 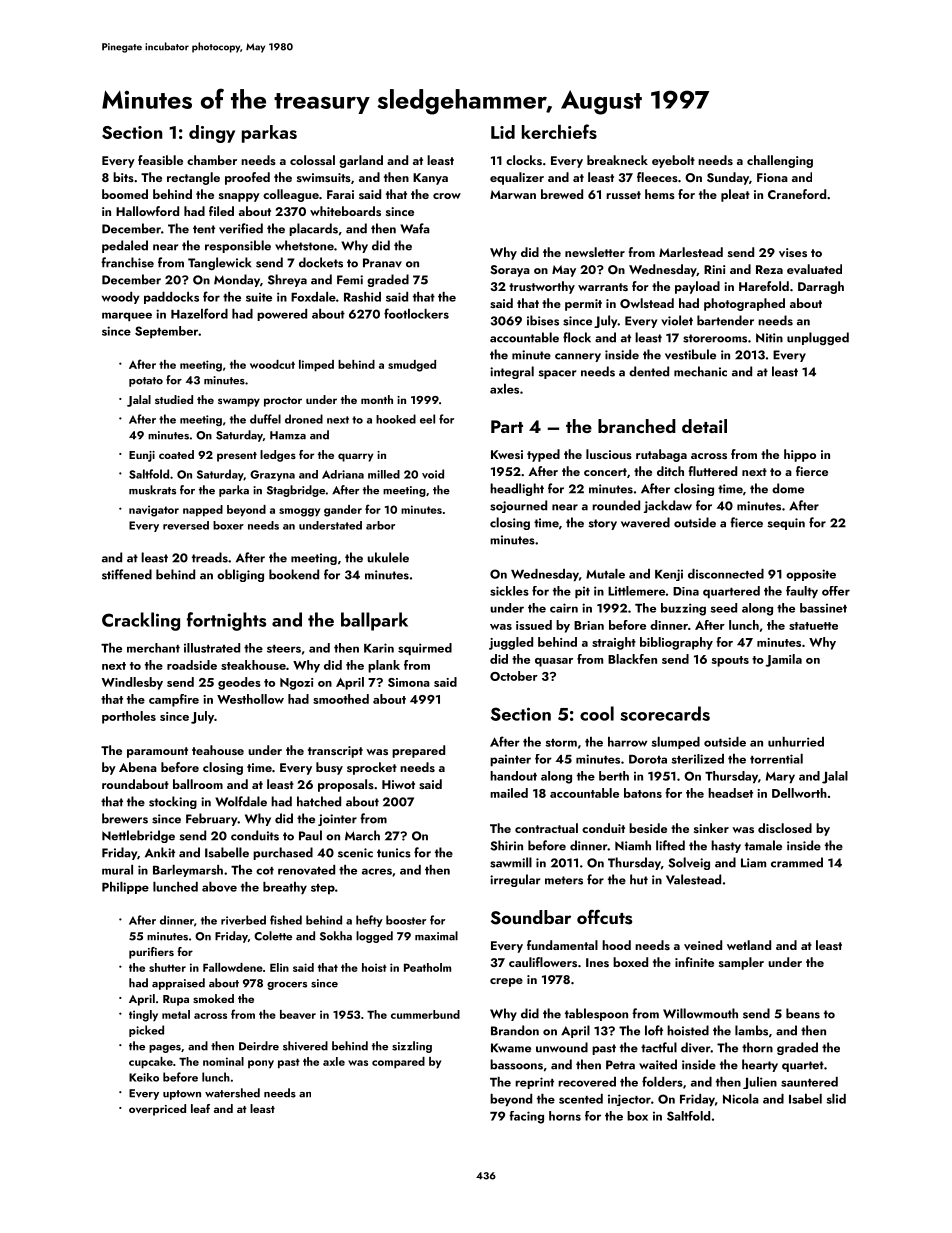 I want to click on boomed, so click(x=125, y=194).
